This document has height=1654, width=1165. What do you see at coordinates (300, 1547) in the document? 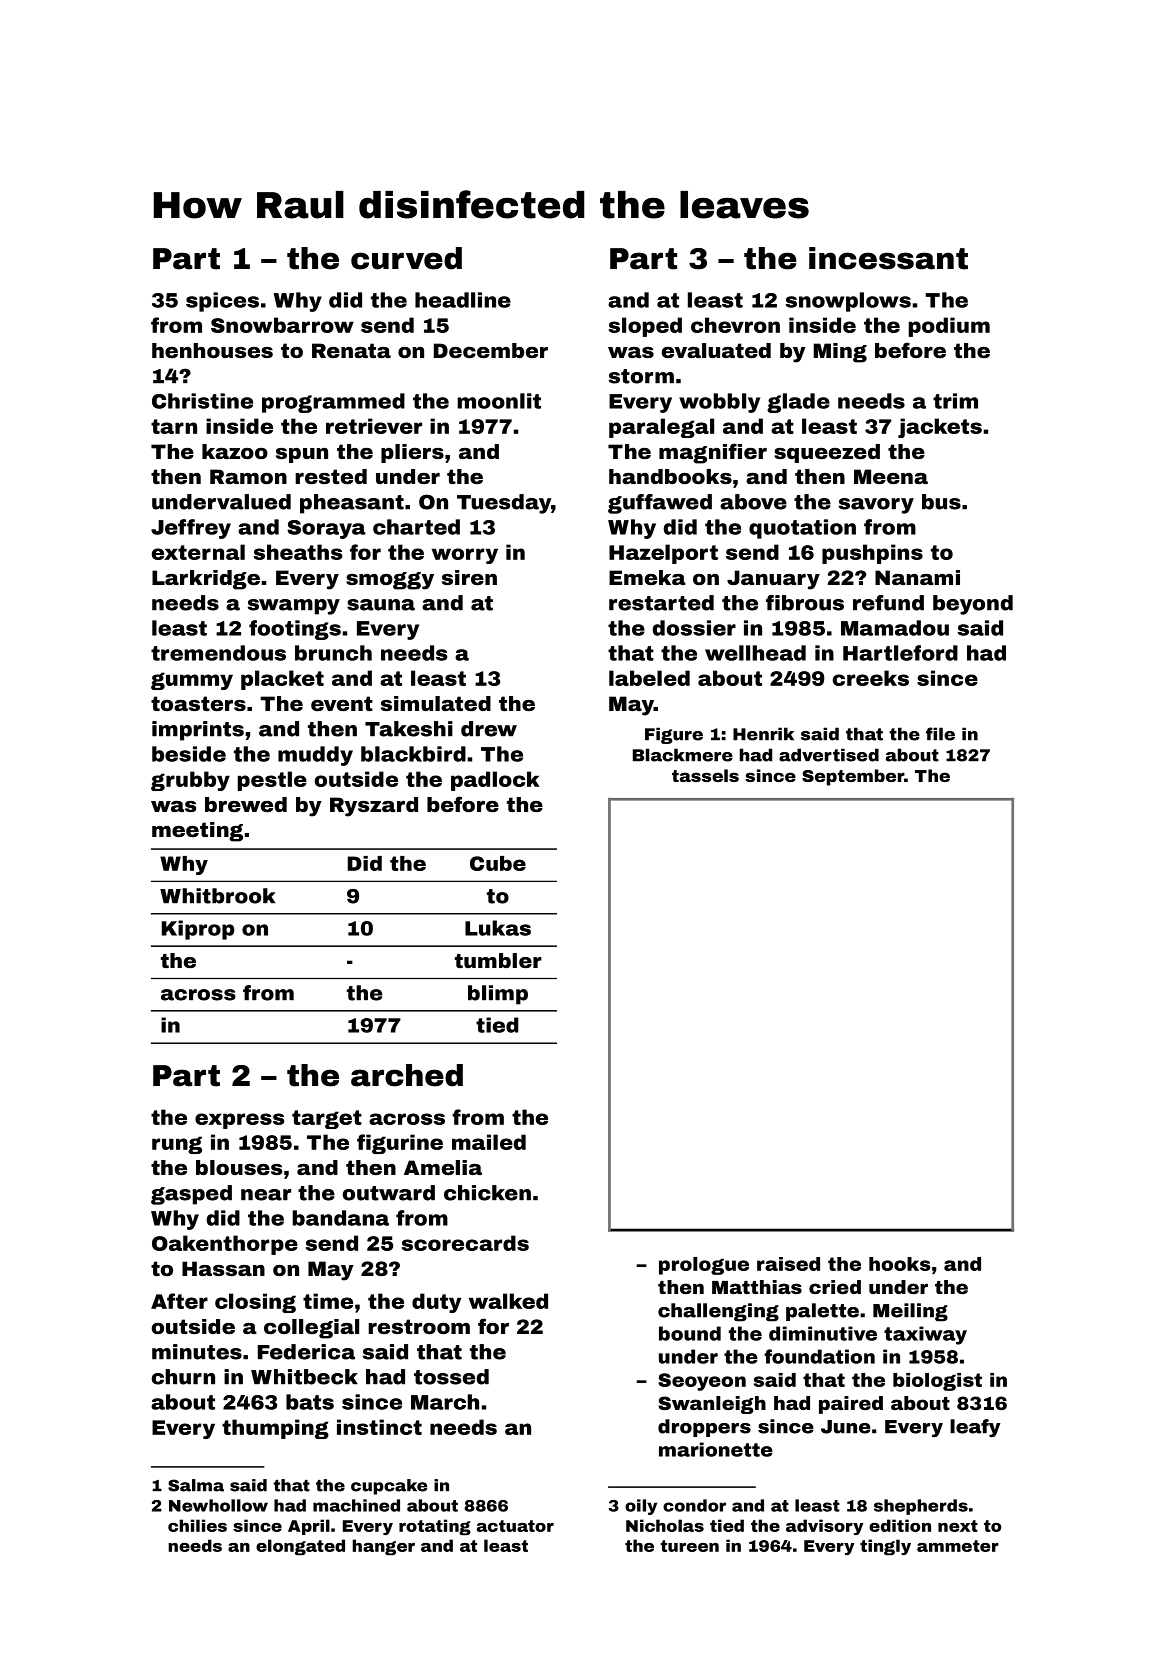
I see `elongated` at bounding box center [300, 1547].
